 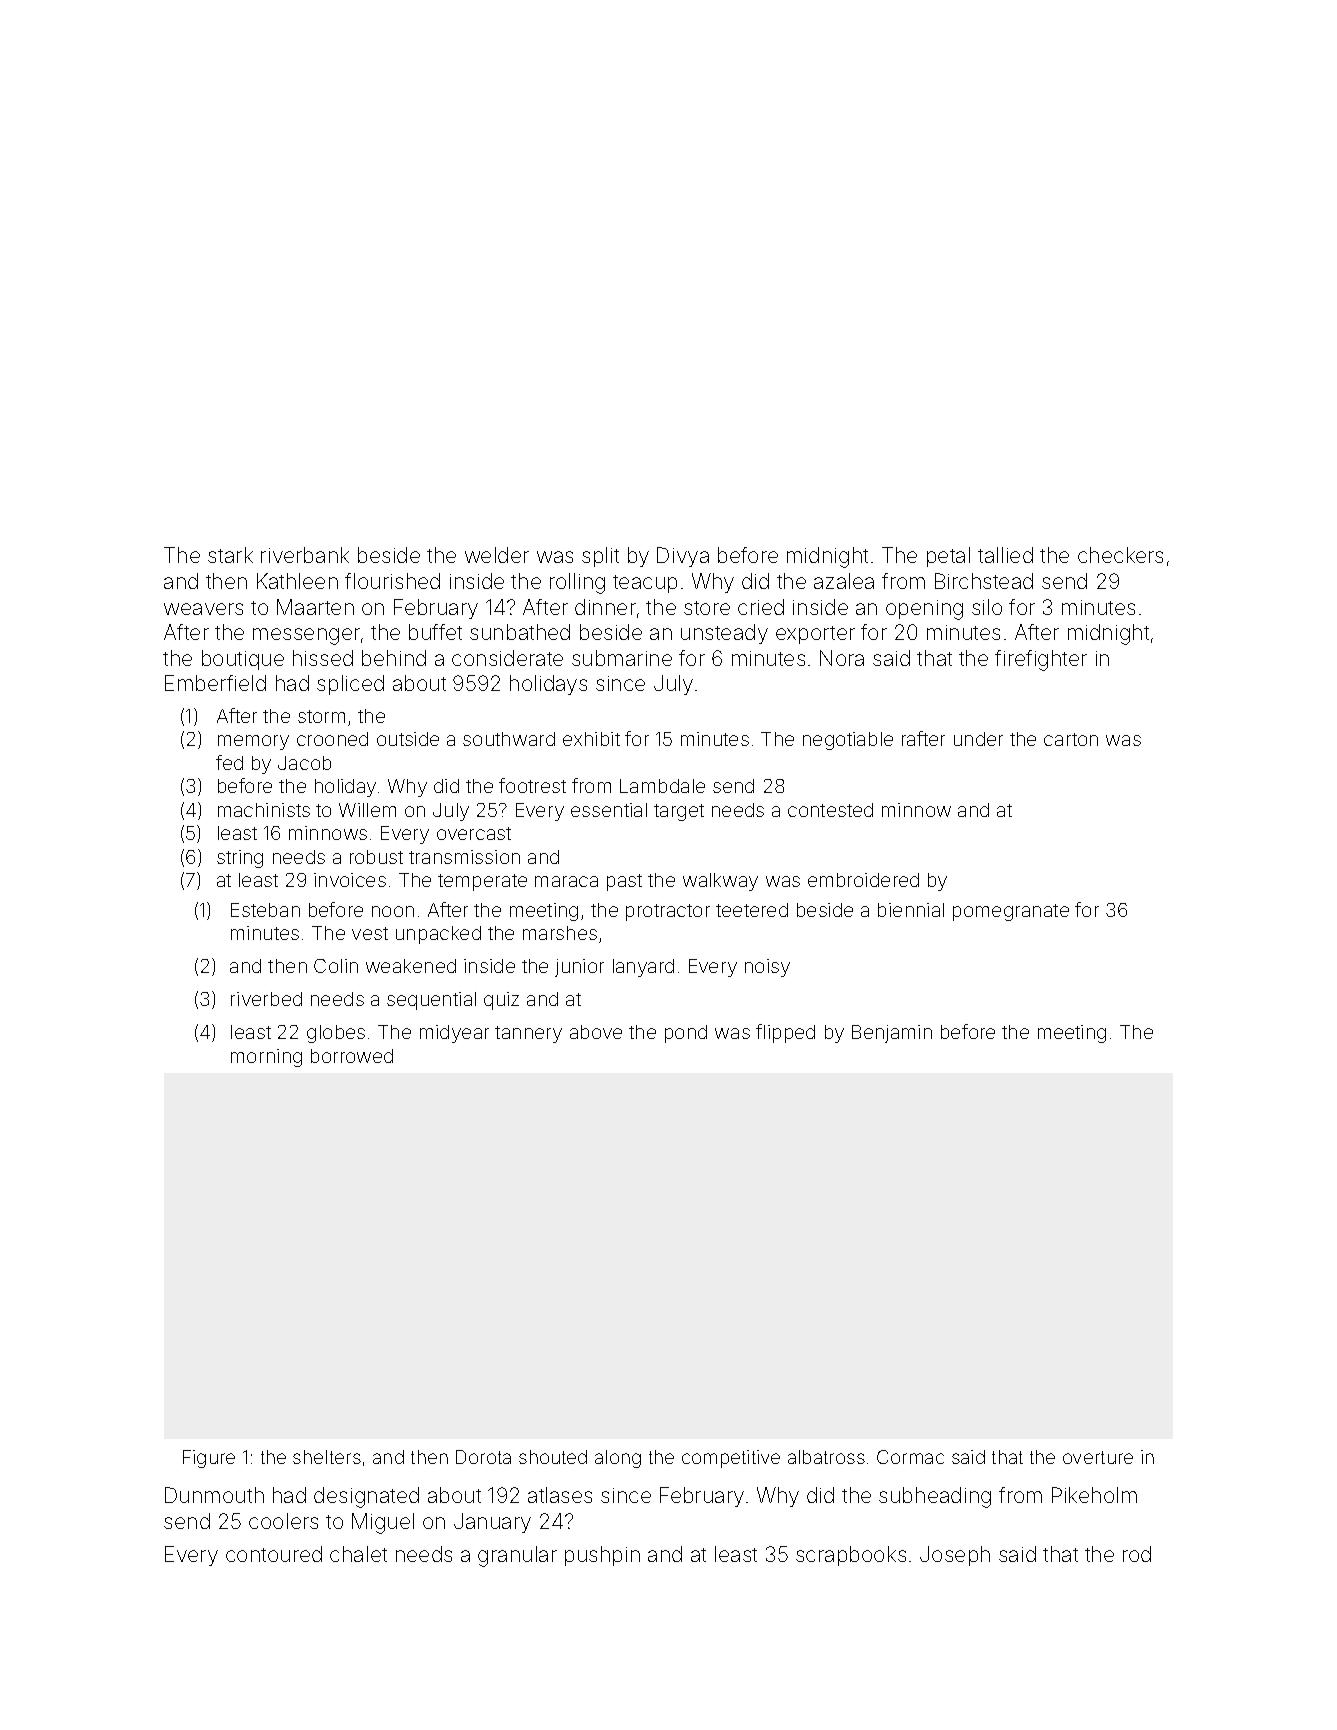 I want to click on pushpin, so click(x=602, y=1556).
